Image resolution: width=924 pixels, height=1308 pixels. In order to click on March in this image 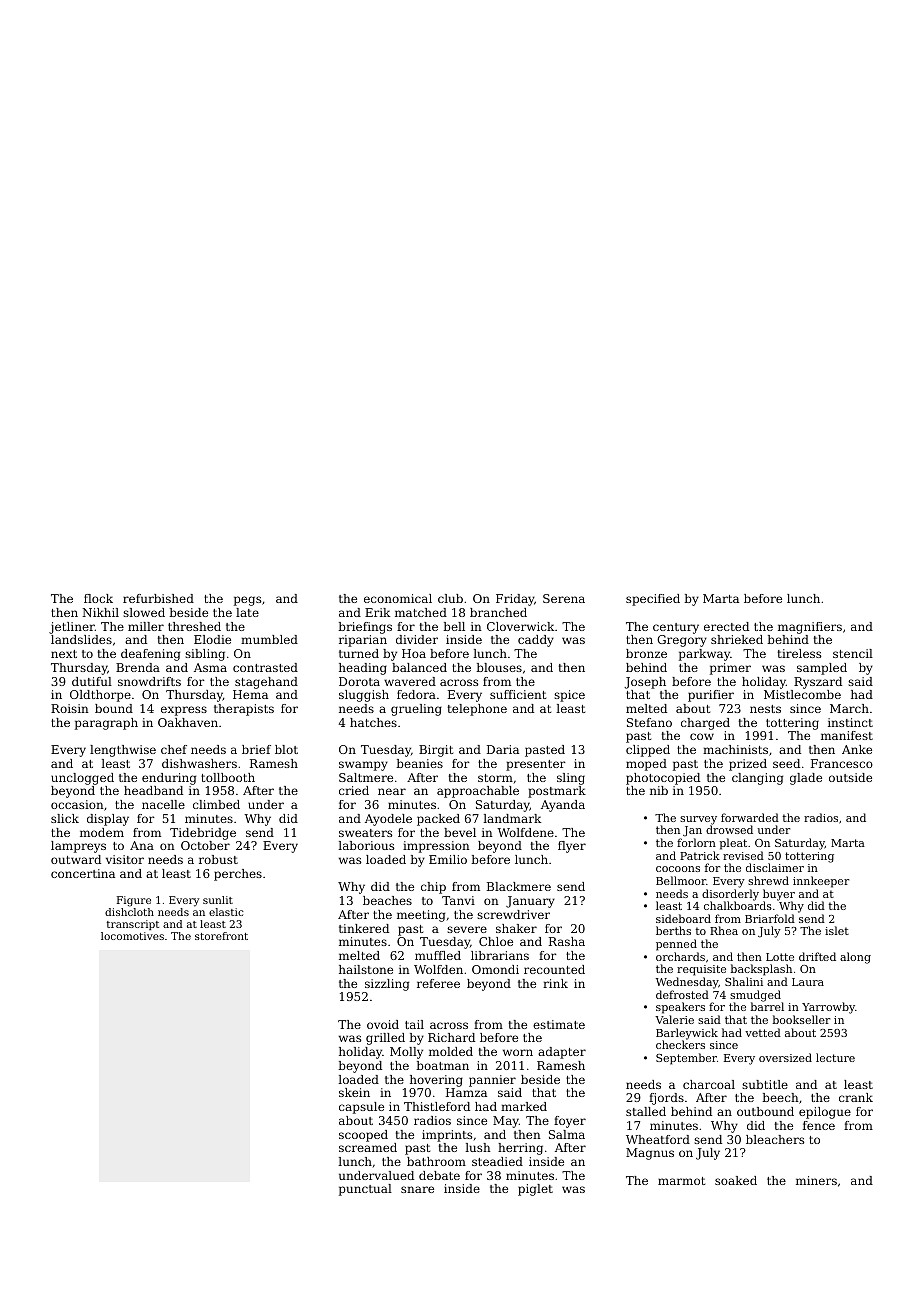, I will do `click(849, 708)`.
